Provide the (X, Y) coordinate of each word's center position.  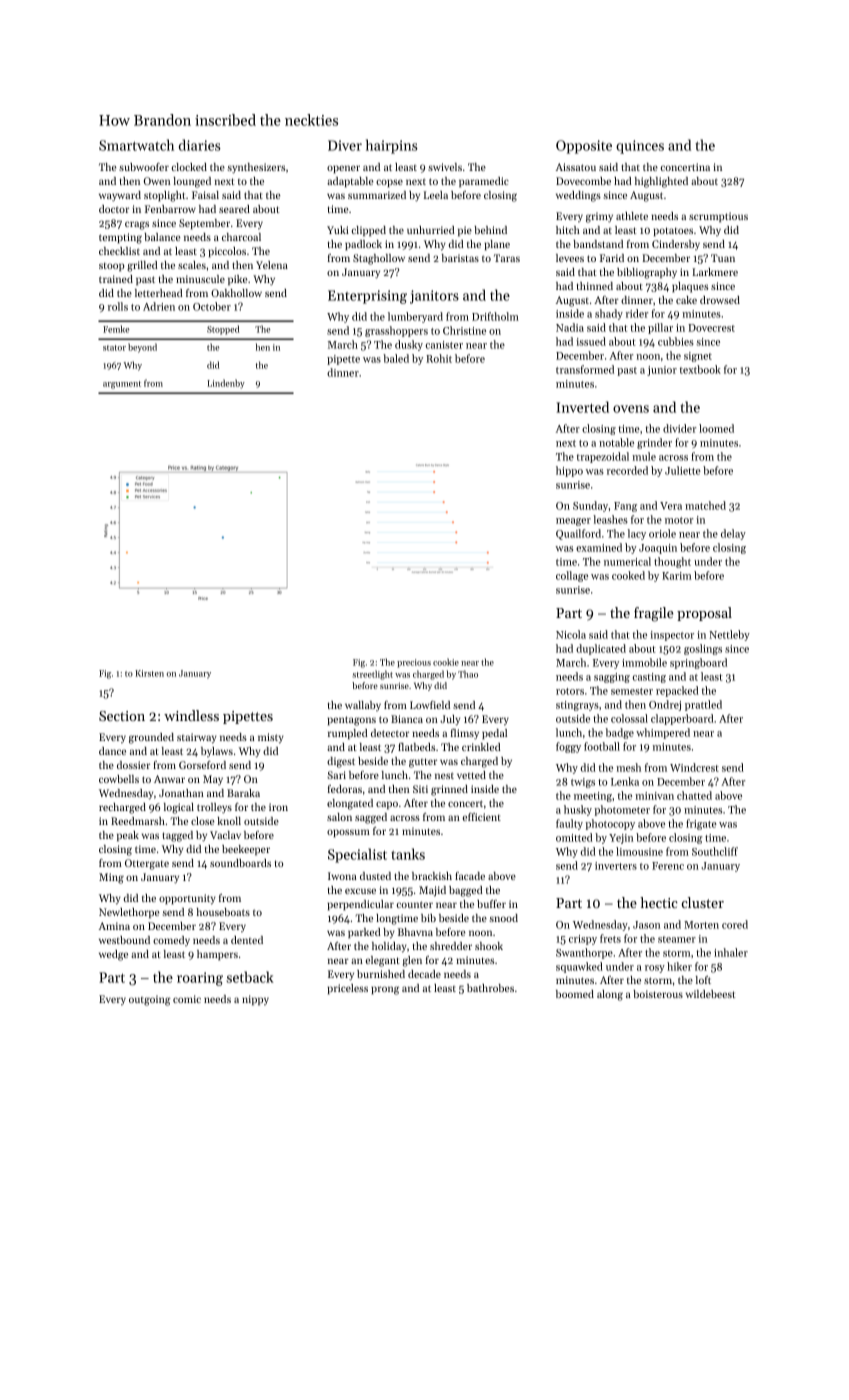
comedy (171, 941)
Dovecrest (711, 328)
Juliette (683, 470)
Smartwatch (136, 145)
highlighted (661, 182)
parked (364, 933)
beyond (142, 348)
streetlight (372, 675)
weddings (578, 196)
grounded (151, 738)
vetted (471, 775)
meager (573, 522)
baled (396, 358)
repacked (677, 691)
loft (703, 980)
